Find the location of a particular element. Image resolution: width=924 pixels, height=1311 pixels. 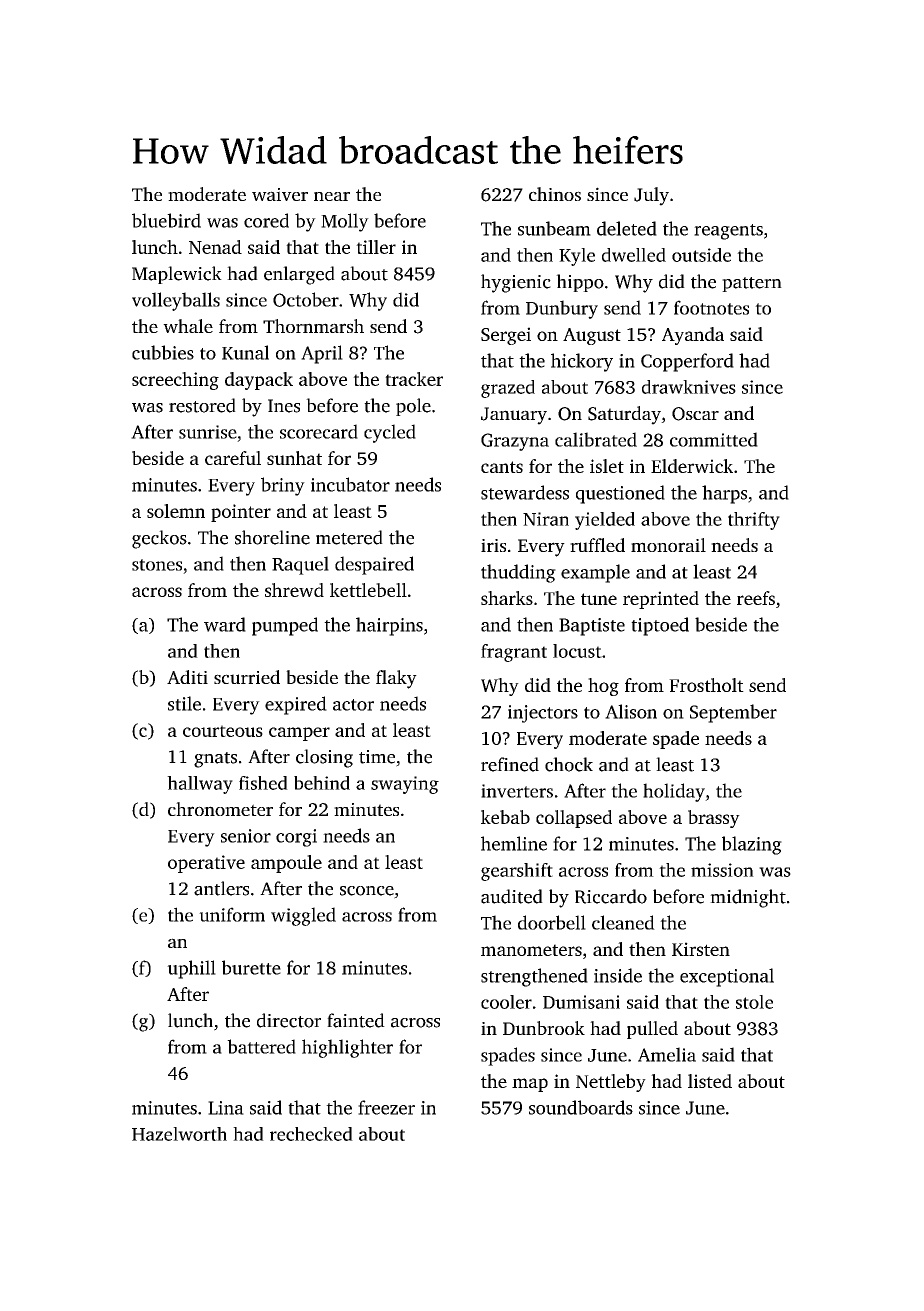

chinos is located at coordinates (555, 194).
